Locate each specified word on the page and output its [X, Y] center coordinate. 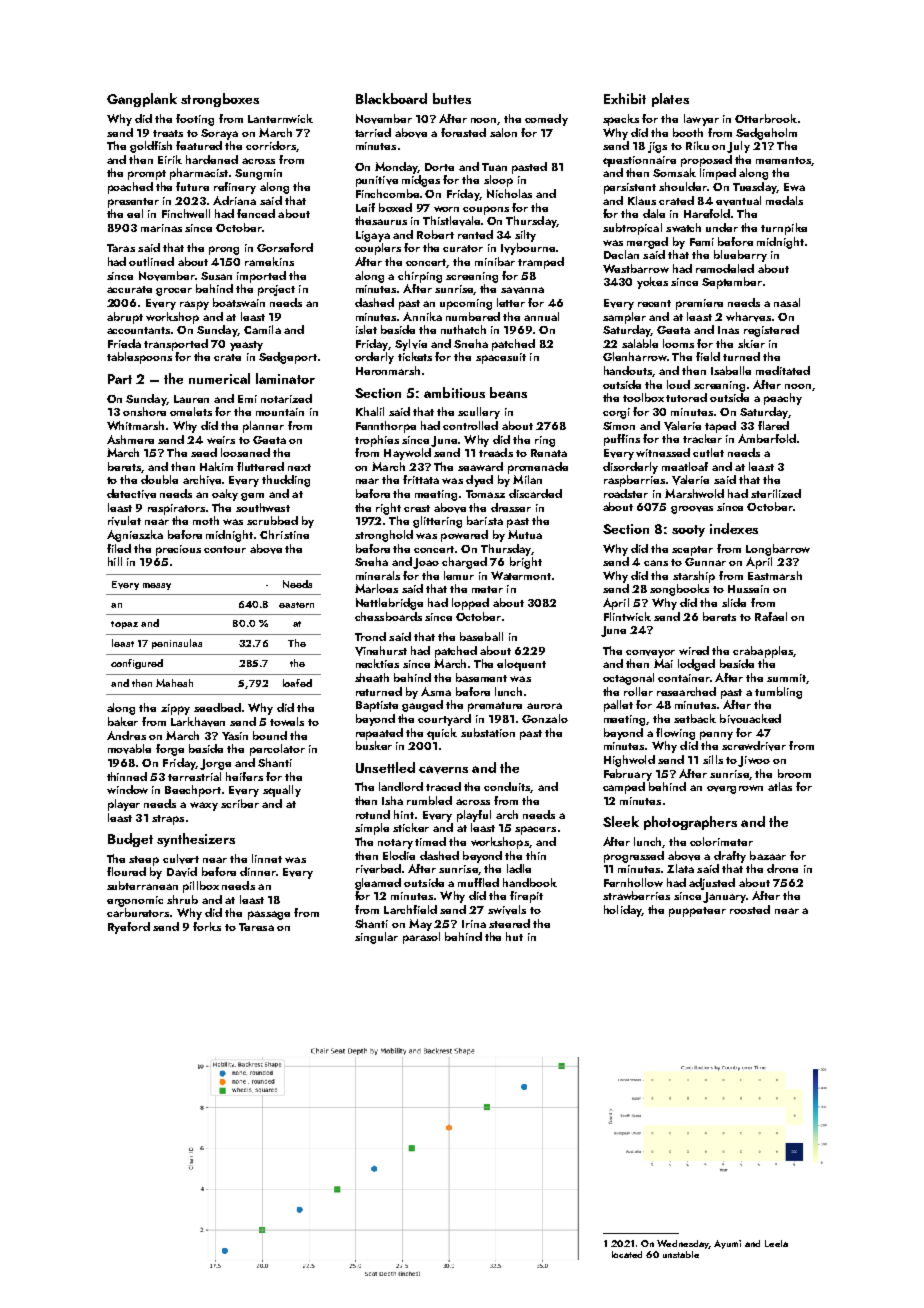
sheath [372, 677]
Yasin [235, 736]
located [627, 1254]
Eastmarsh [775, 575]
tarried [373, 132]
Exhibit [625, 98]
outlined [151, 261]
